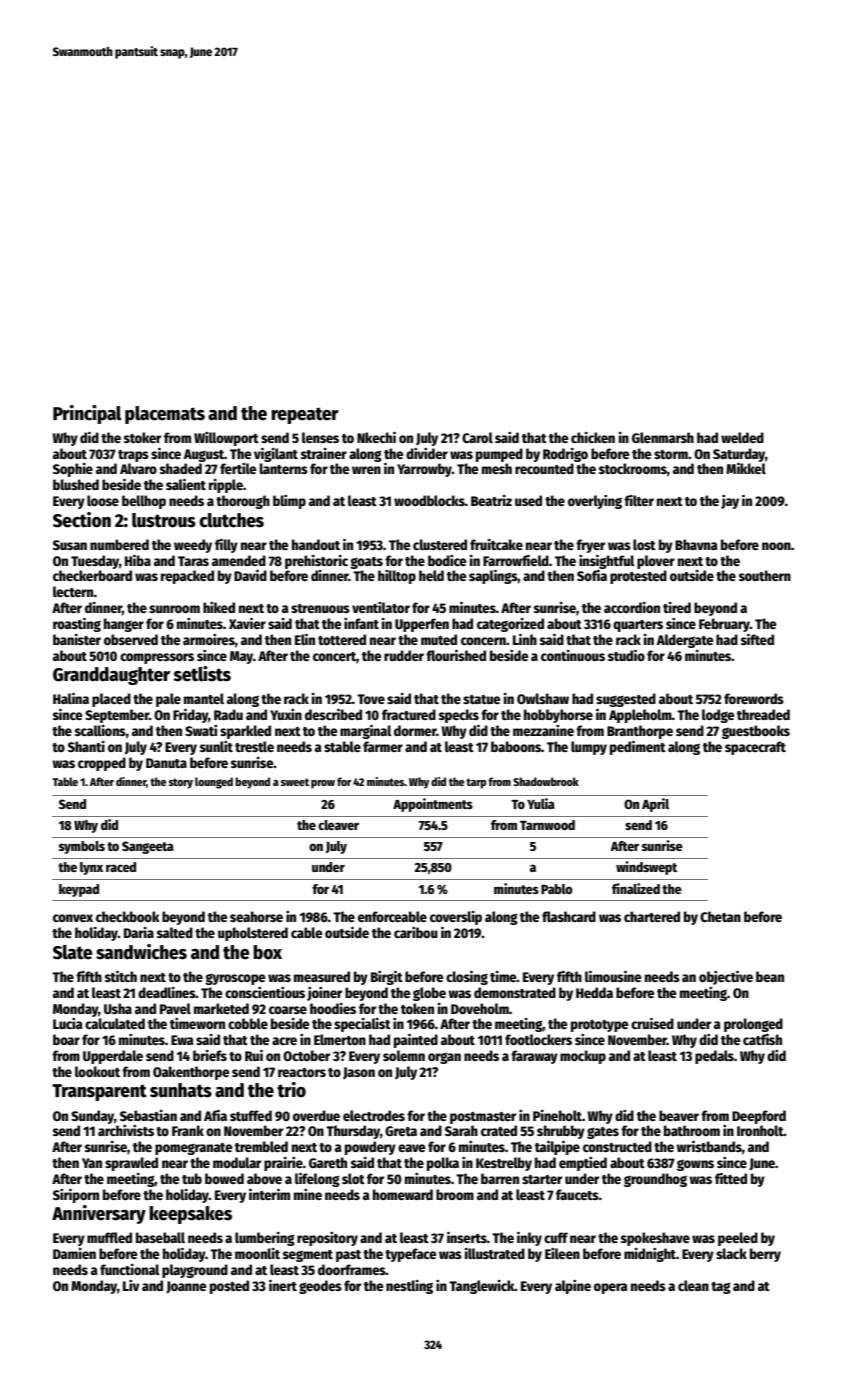  Describe the element at coordinates (74, 1253) in the screenshot. I see `Damien` at that location.
